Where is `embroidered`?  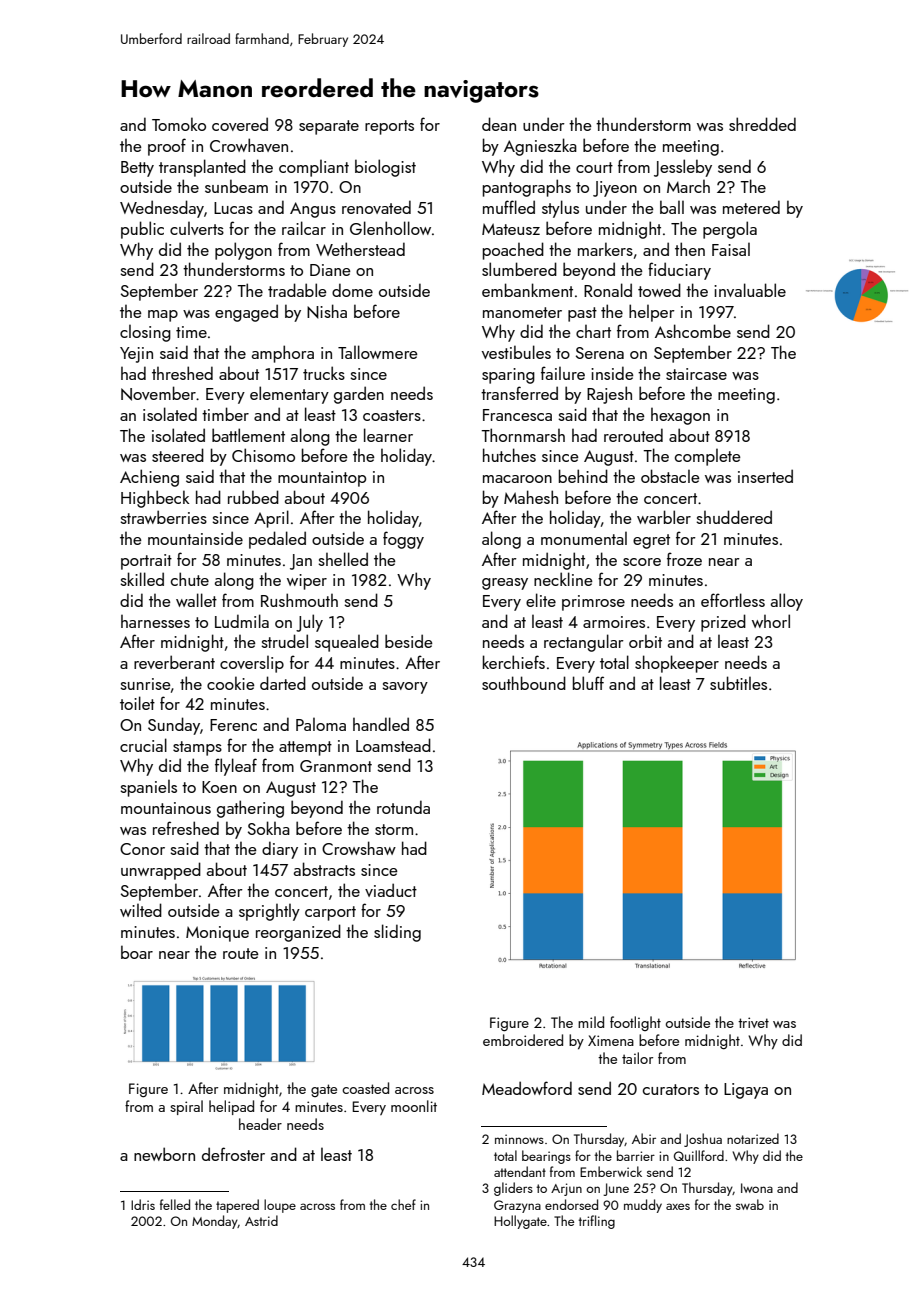
embroidered is located at coordinates (523, 1040).
